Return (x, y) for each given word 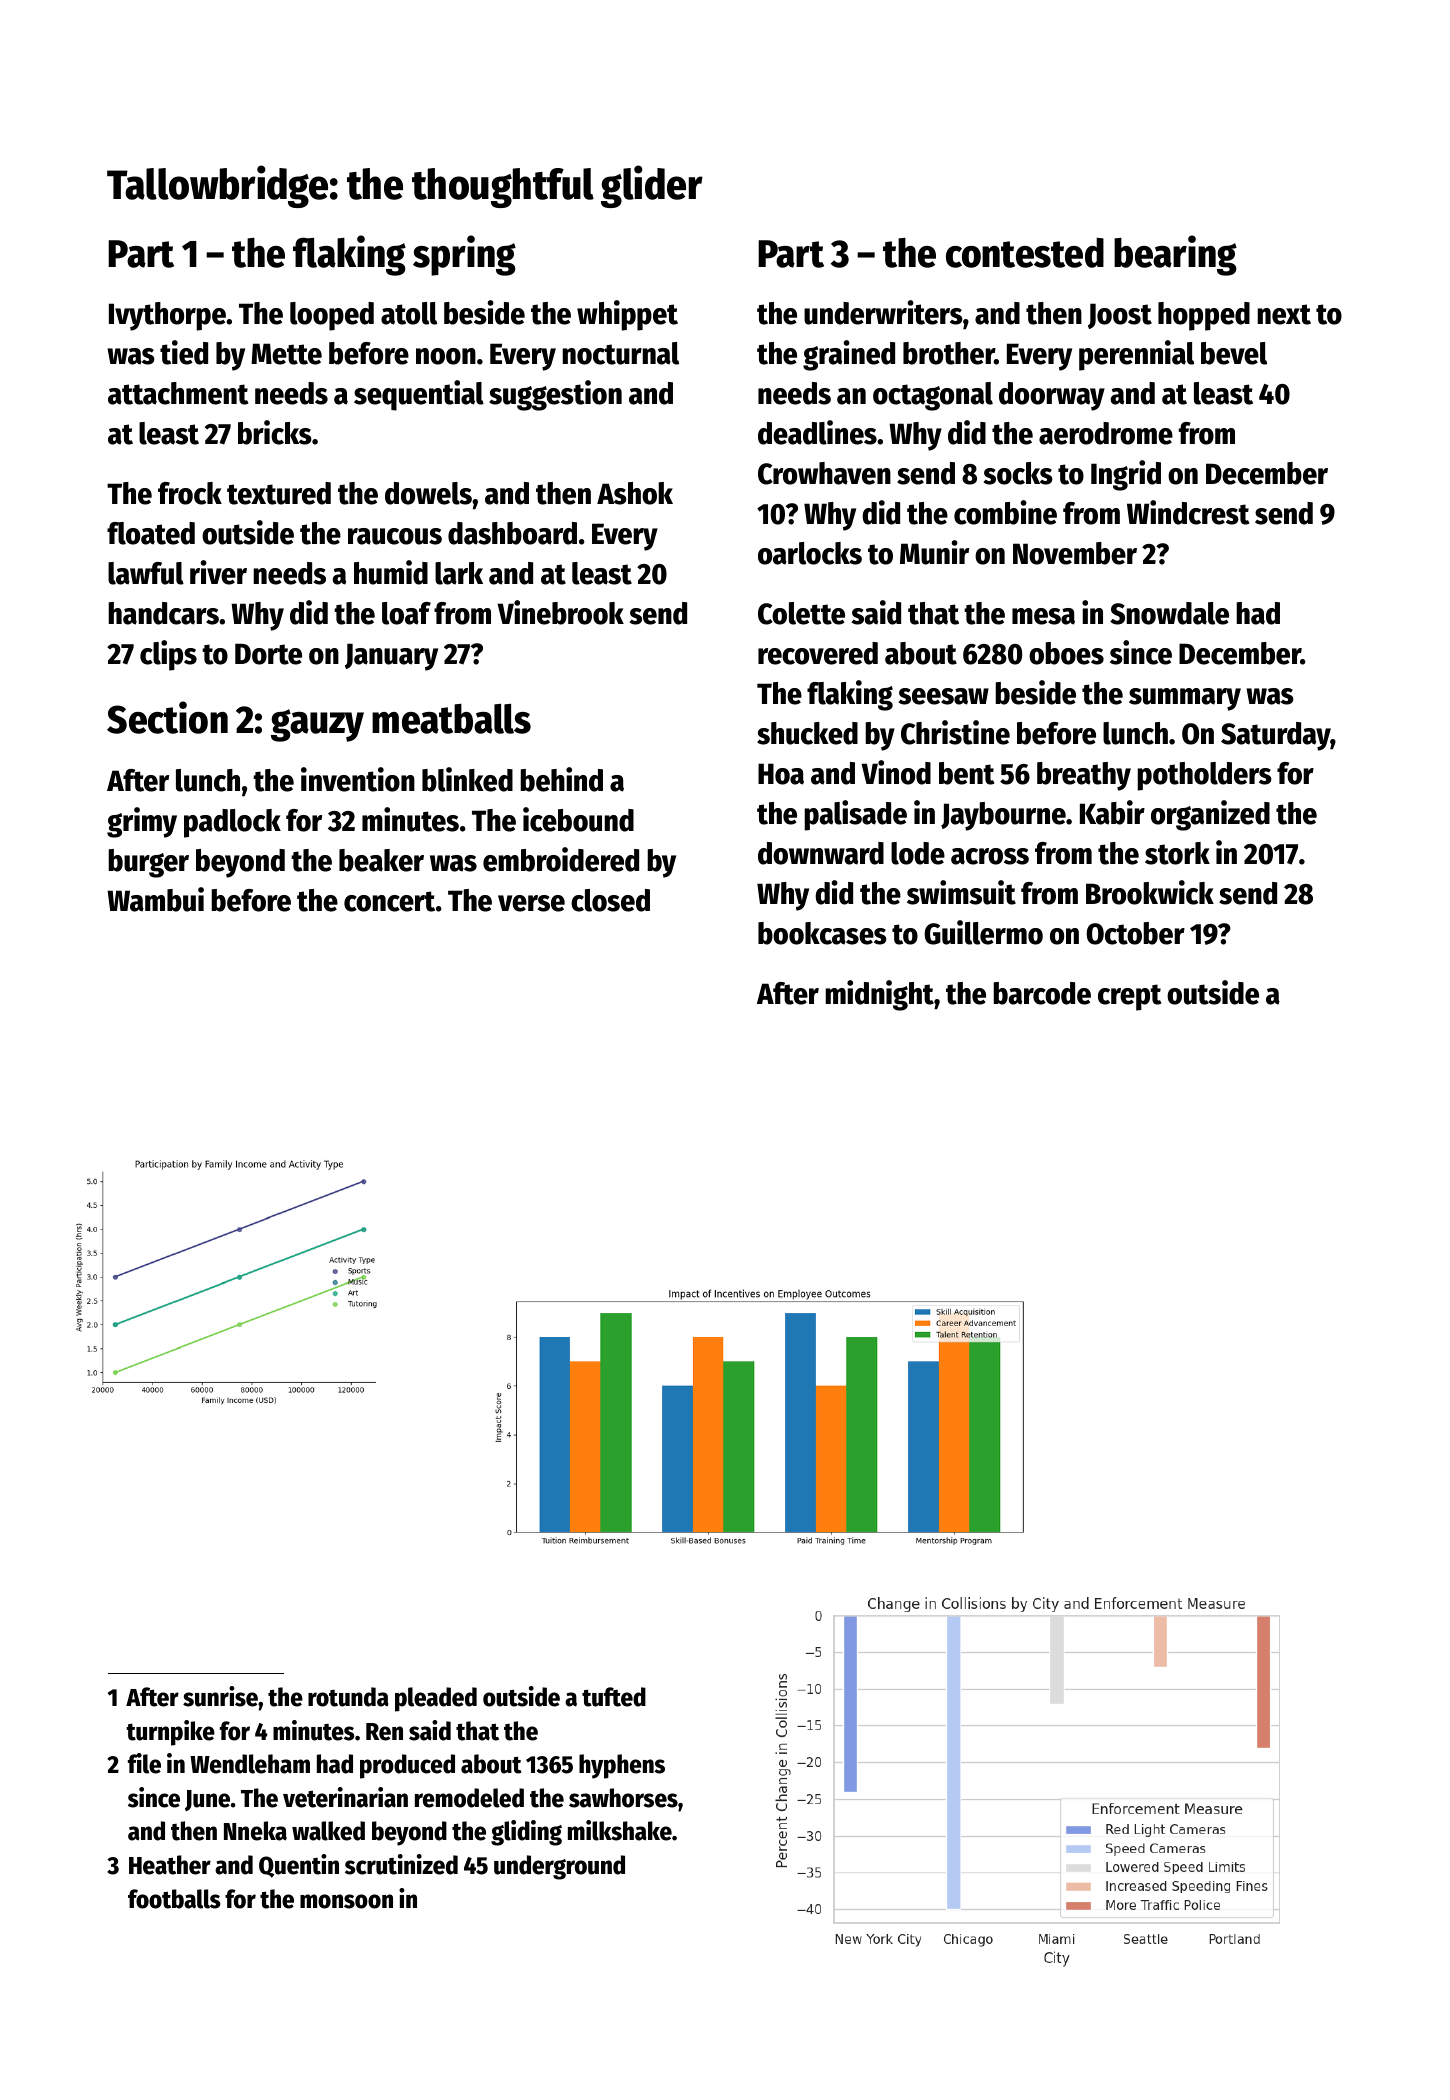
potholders (1204, 776)
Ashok (635, 493)
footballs (174, 1899)
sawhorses (623, 1798)
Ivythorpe (167, 316)
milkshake (620, 1830)
